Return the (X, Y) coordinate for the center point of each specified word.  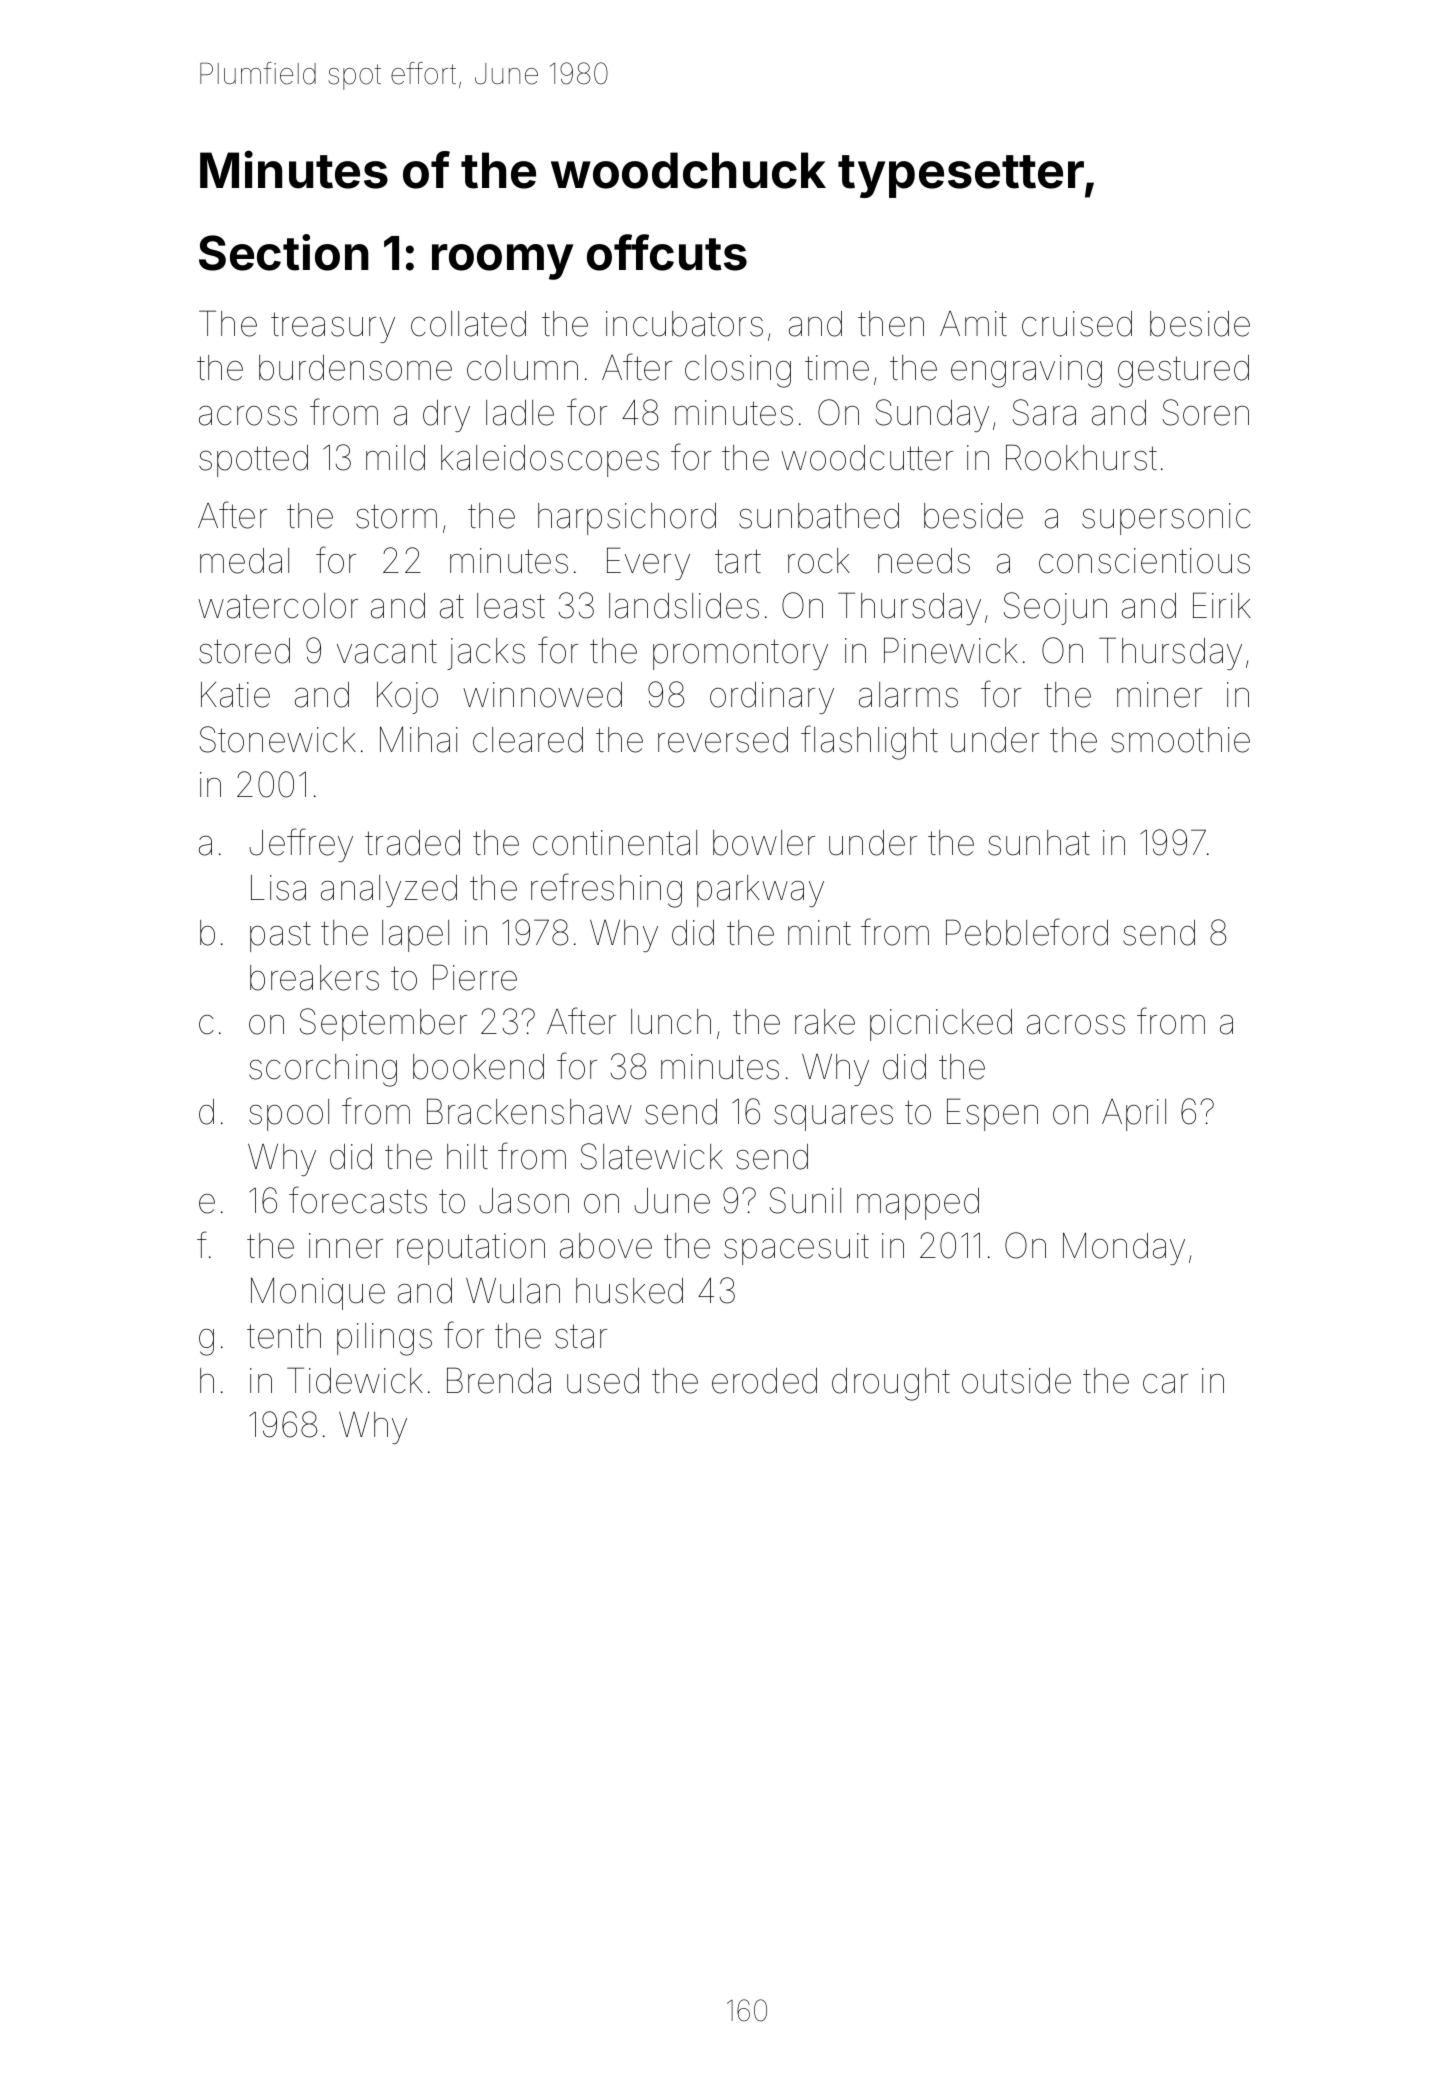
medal (244, 561)
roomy (502, 262)
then (891, 324)
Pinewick (951, 650)
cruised (1077, 324)
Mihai (419, 739)
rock (819, 561)
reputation (471, 1249)
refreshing (606, 890)
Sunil (805, 1200)
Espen (992, 1114)
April (1134, 1115)
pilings (384, 1339)
